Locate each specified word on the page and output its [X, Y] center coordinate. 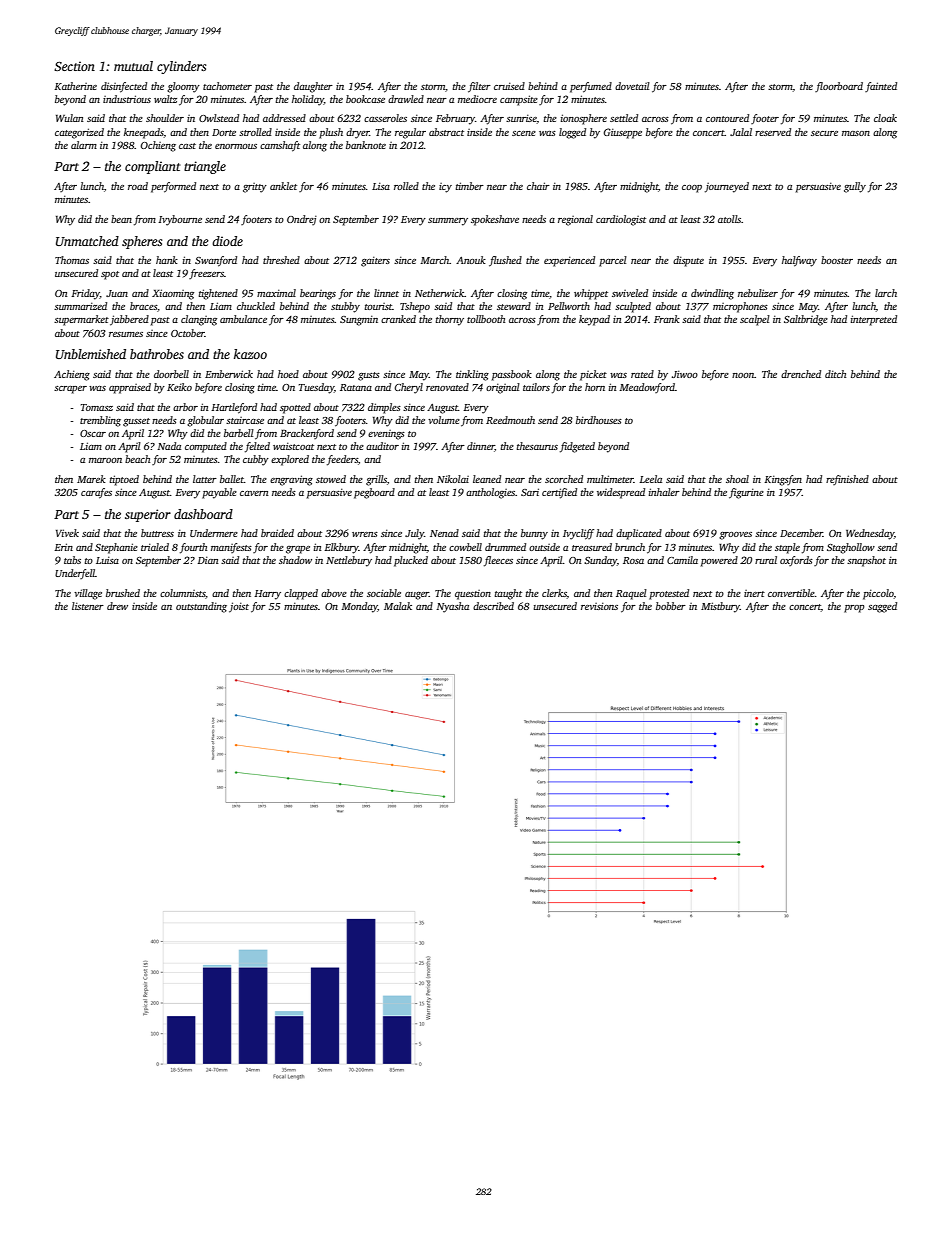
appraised [130, 388]
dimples [384, 408]
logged [572, 133]
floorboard [839, 87]
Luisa [107, 560]
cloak [885, 118]
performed [173, 187]
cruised [509, 86]
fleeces [498, 561]
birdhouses [599, 420]
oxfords [796, 561]
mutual [133, 66]
